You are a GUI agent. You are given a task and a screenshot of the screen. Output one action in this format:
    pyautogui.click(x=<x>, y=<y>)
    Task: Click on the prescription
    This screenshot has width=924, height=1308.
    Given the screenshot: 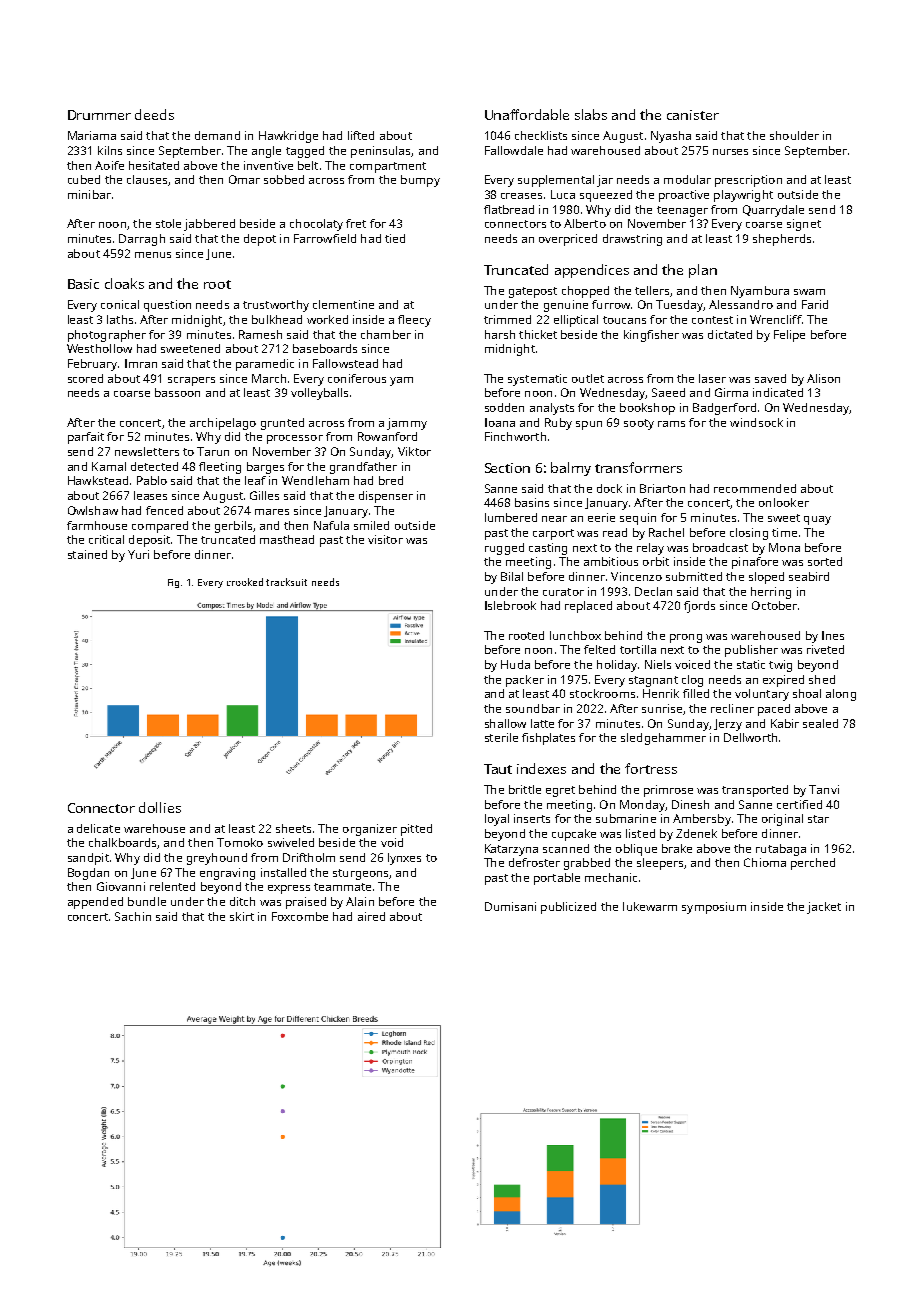 What is the action you would take?
    pyautogui.click(x=748, y=181)
